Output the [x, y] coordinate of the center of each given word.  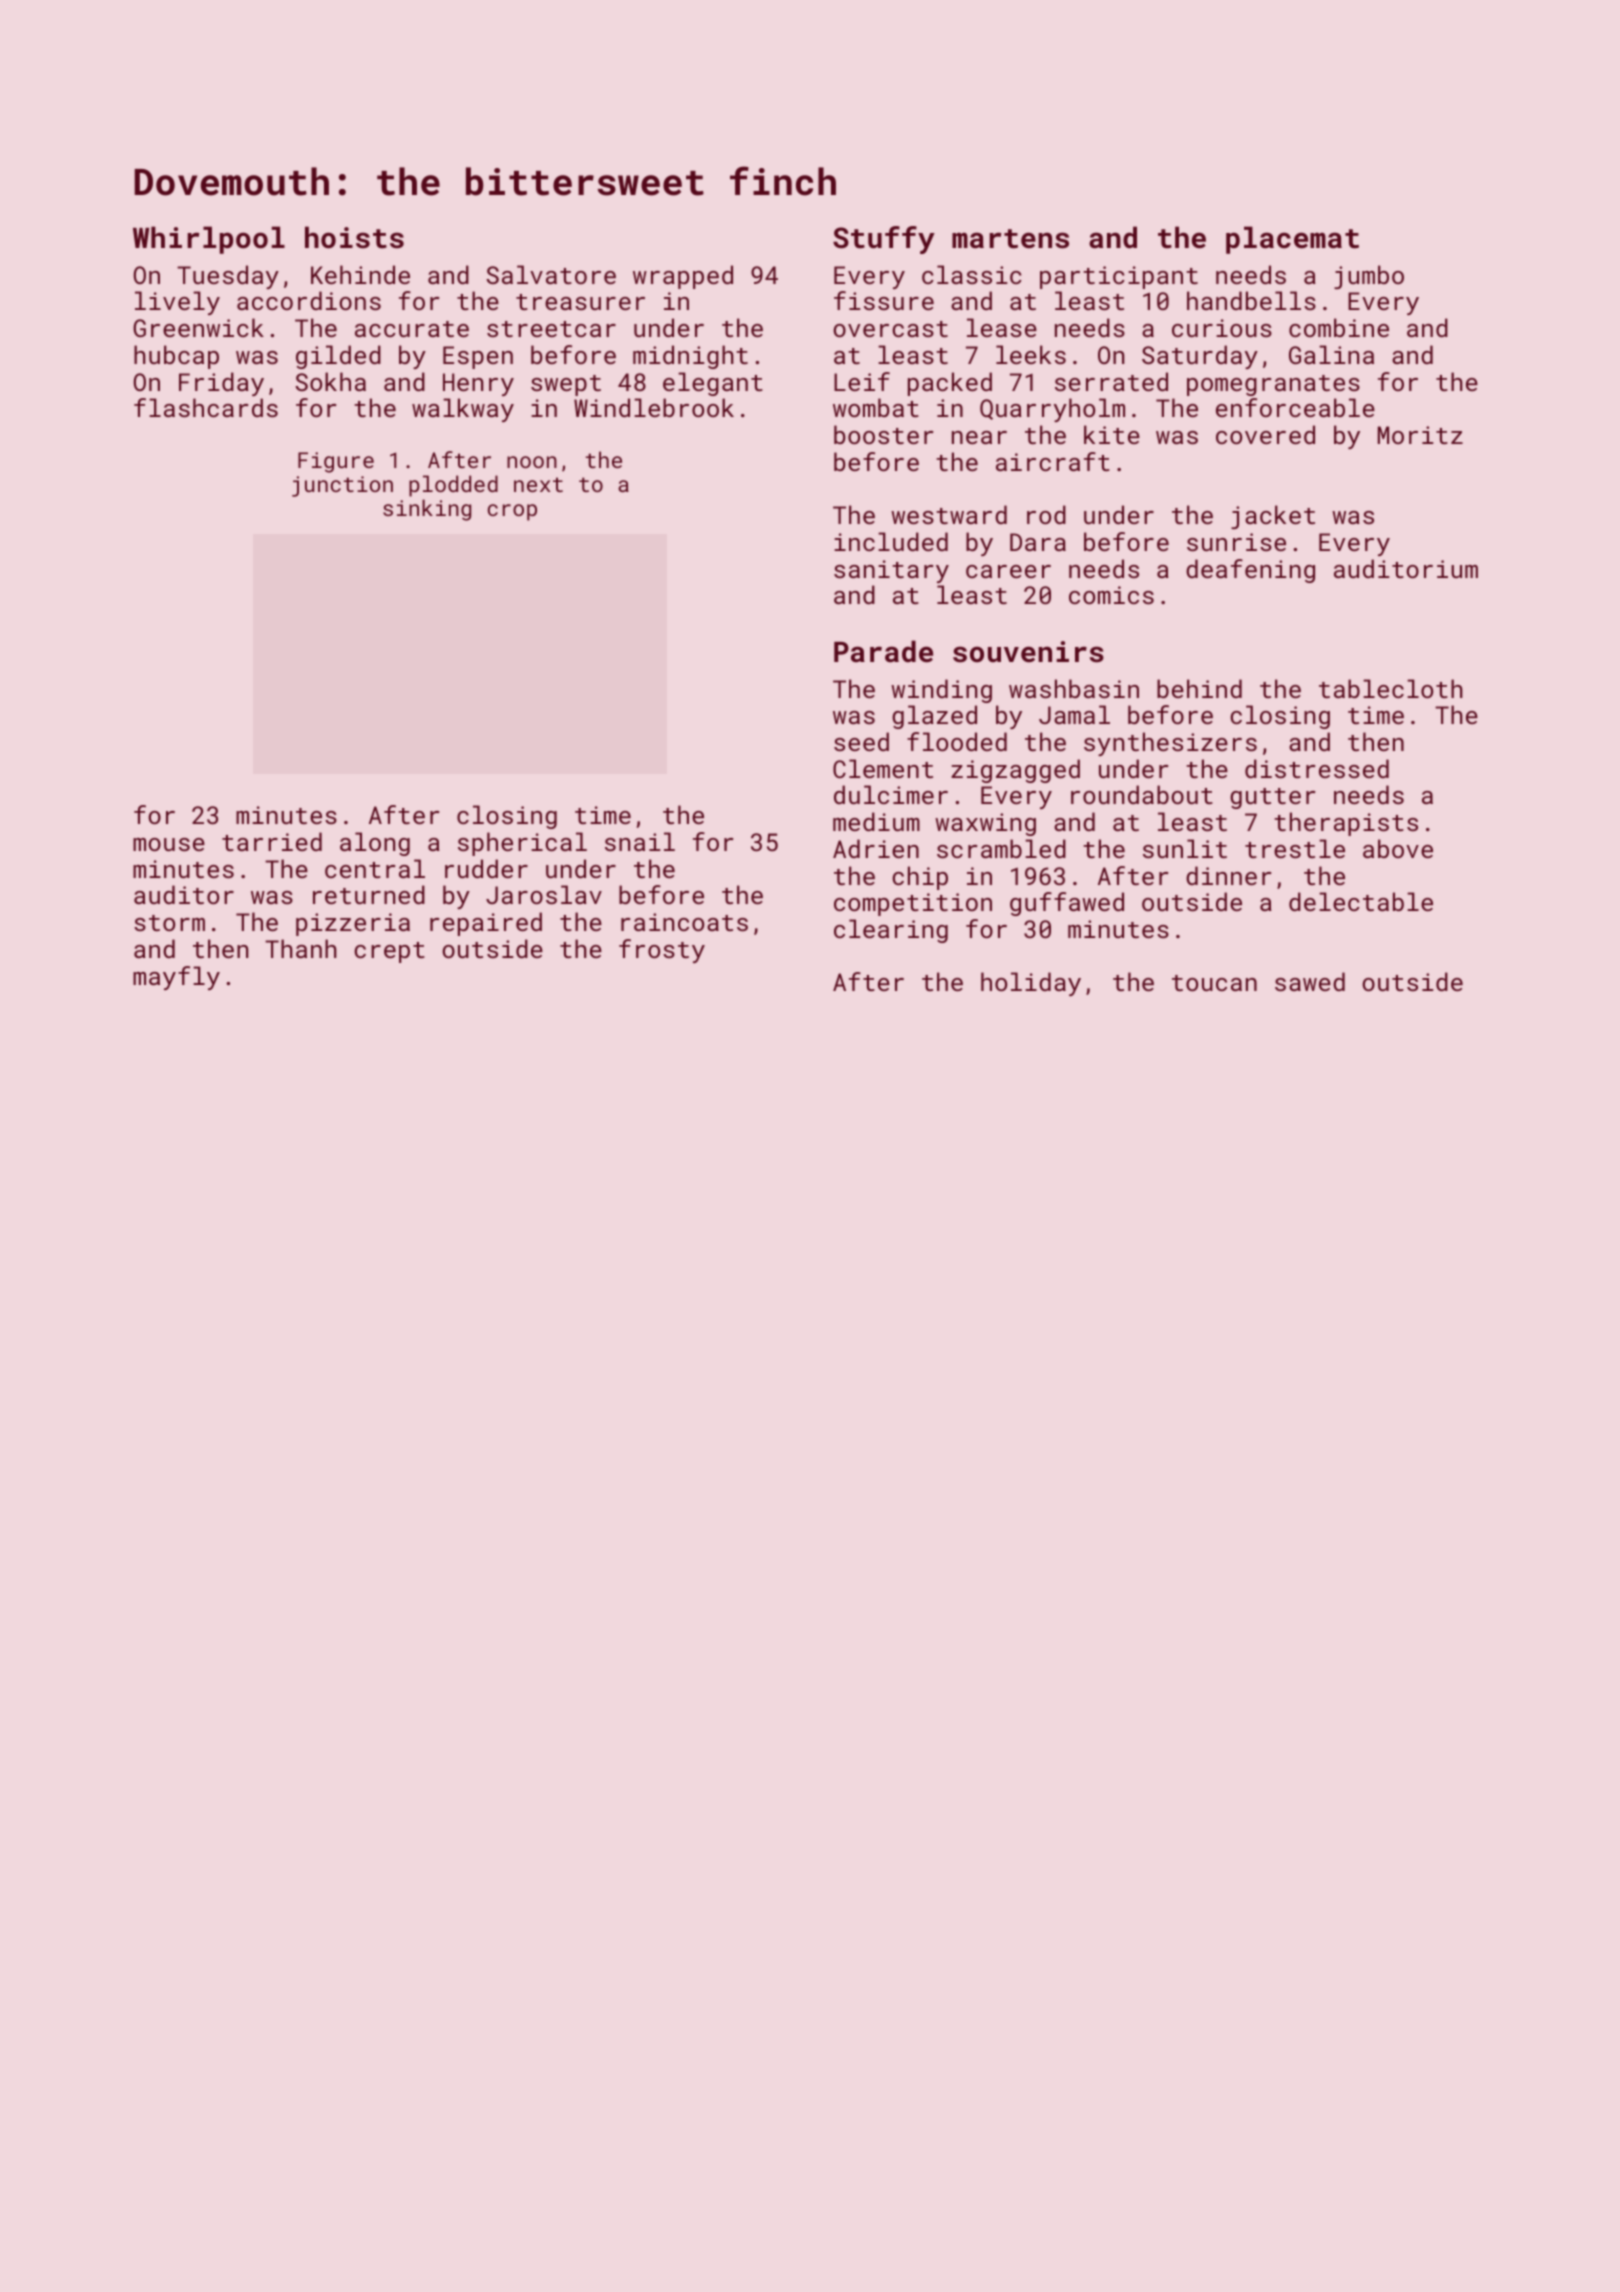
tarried [272, 841]
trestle [1295, 848]
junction [342, 486]
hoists [354, 237]
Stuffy [884, 240]
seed [861, 741]
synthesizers [1170, 744]
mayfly [176, 978]
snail [640, 841]
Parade [883, 651]
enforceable [1295, 407]
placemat [1292, 240]
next [538, 484]
